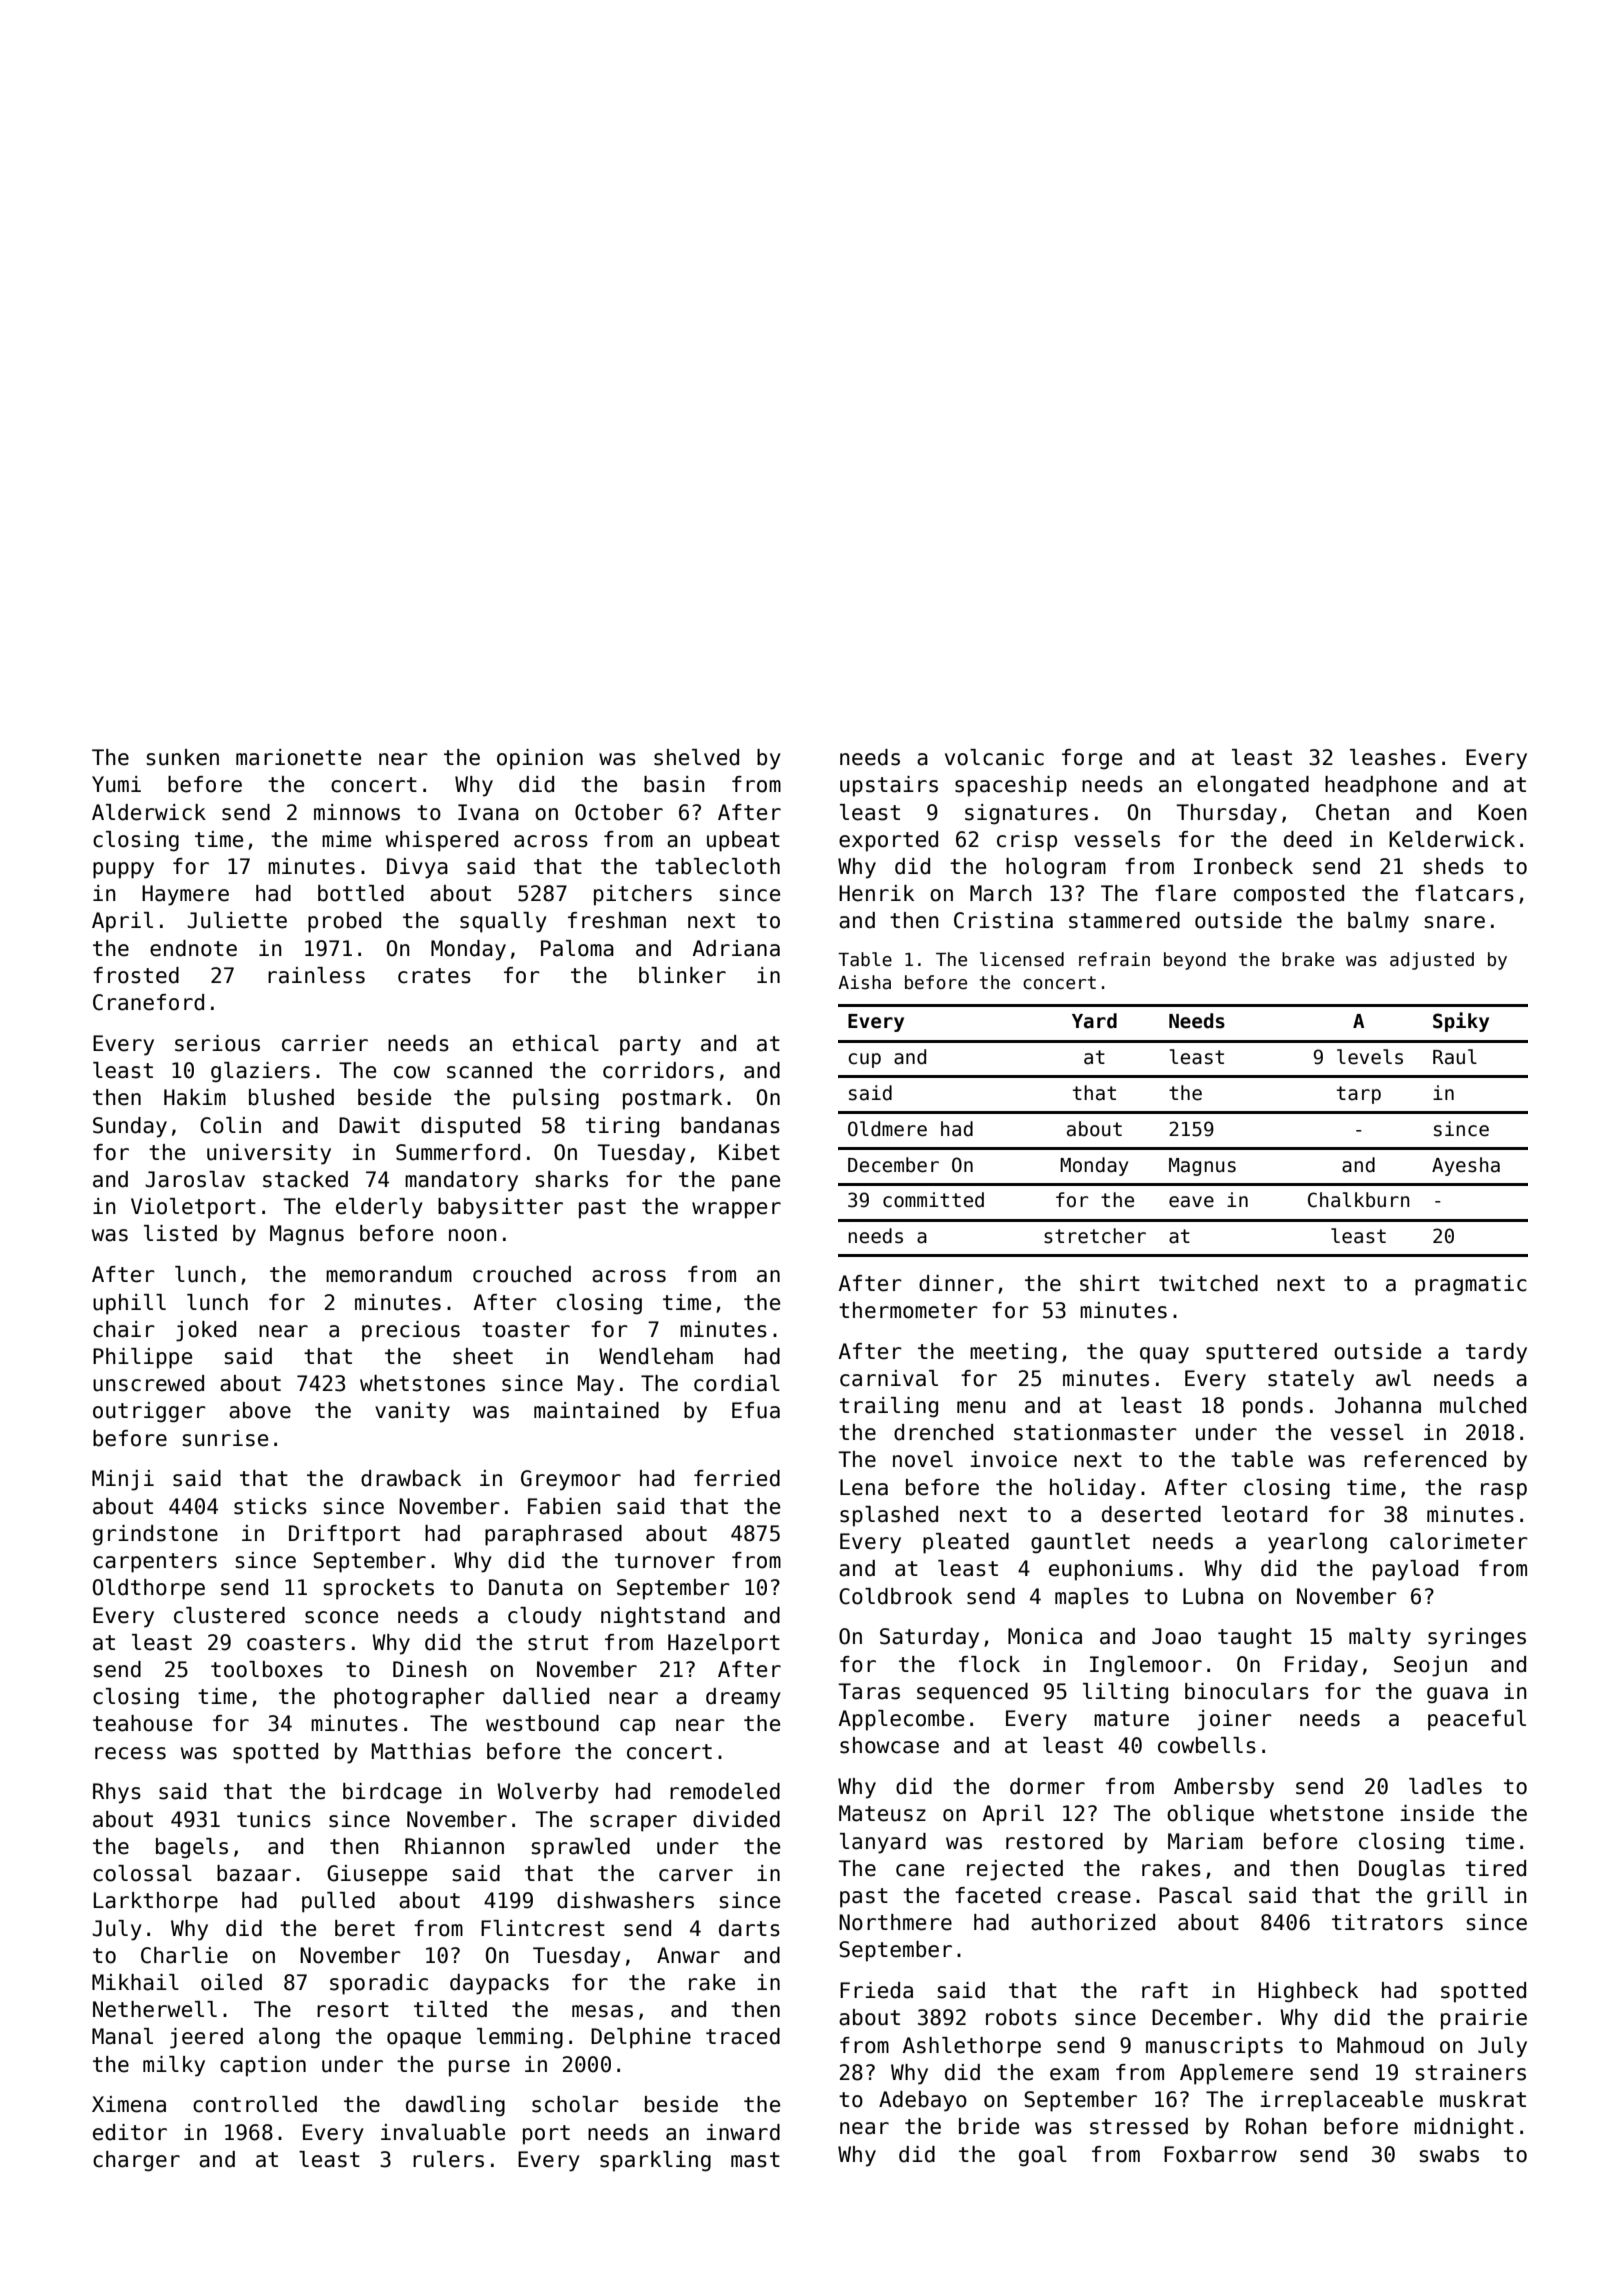 Image resolution: width=1620 pixels, height=2292 pixels. I want to click on joked, so click(206, 1331).
